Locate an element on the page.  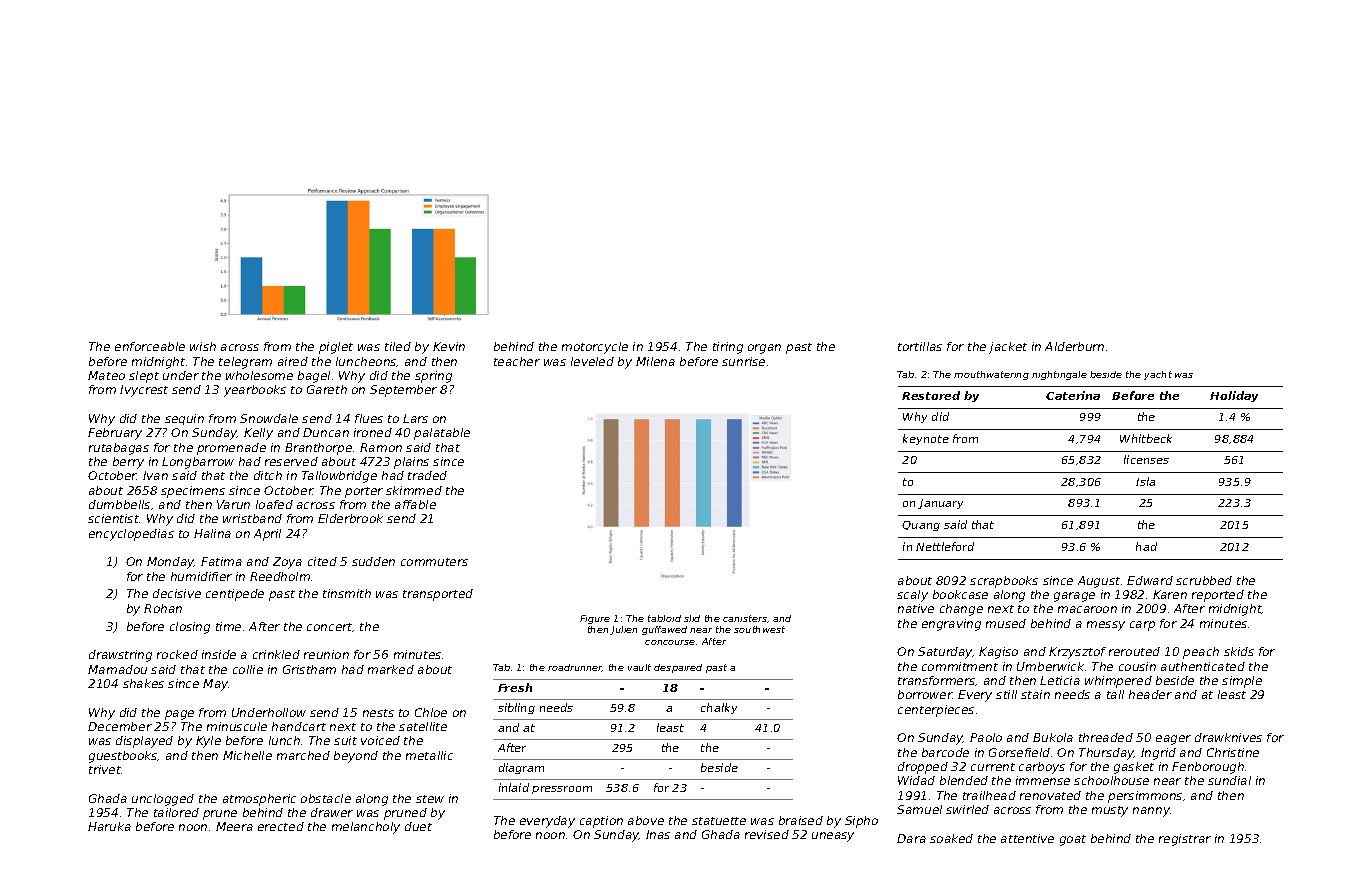
soaked is located at coordinates (951, 838).
